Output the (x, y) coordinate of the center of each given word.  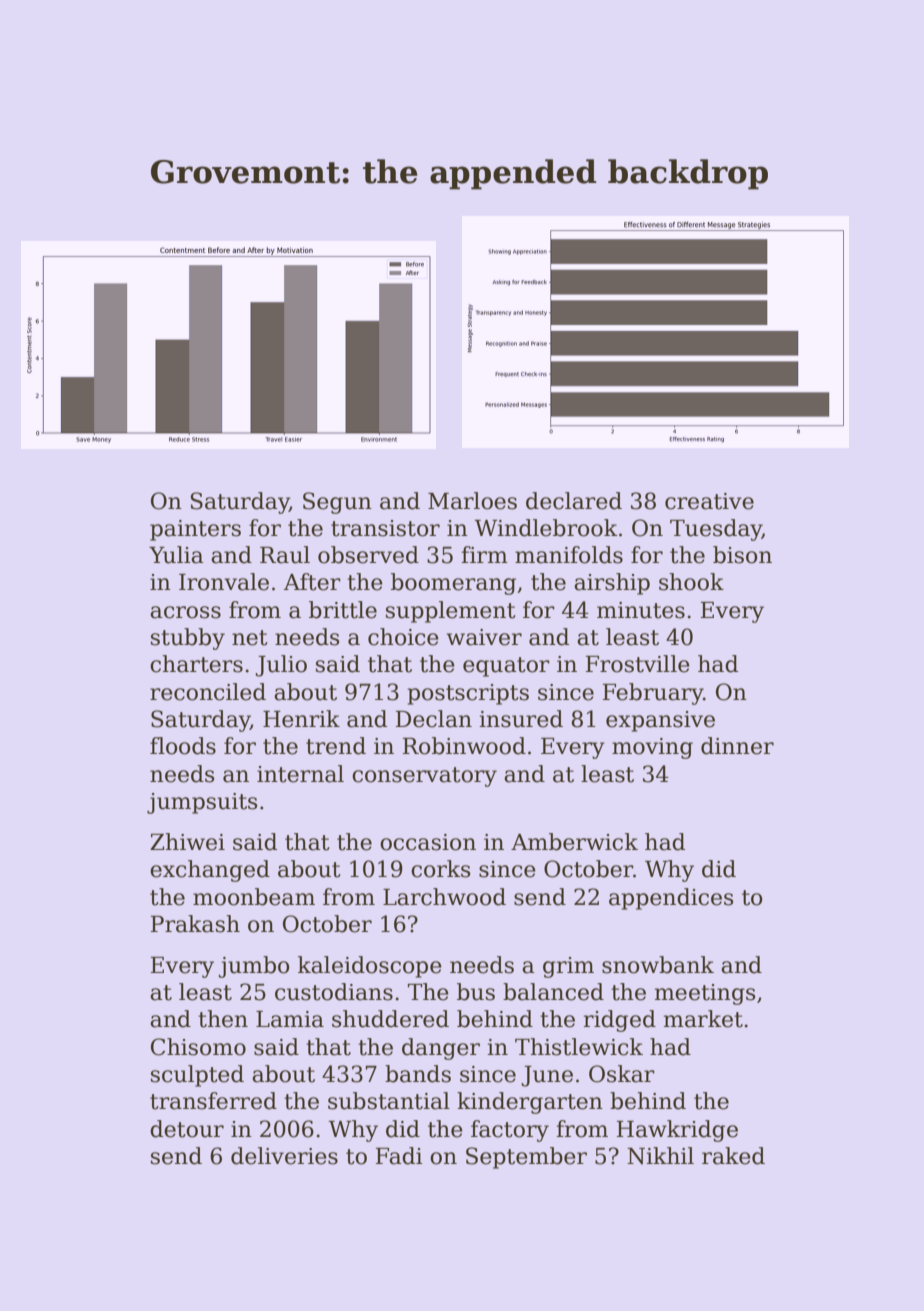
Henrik (301, 719)
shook (691, 582)
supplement (451, 612)
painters (195, 530)
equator (506, 667)
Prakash (195, 924)
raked (733, 1156)
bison (742, 555)
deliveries (284, 1156)
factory (510, 1131)
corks (440, 869)
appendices (671, 899)
